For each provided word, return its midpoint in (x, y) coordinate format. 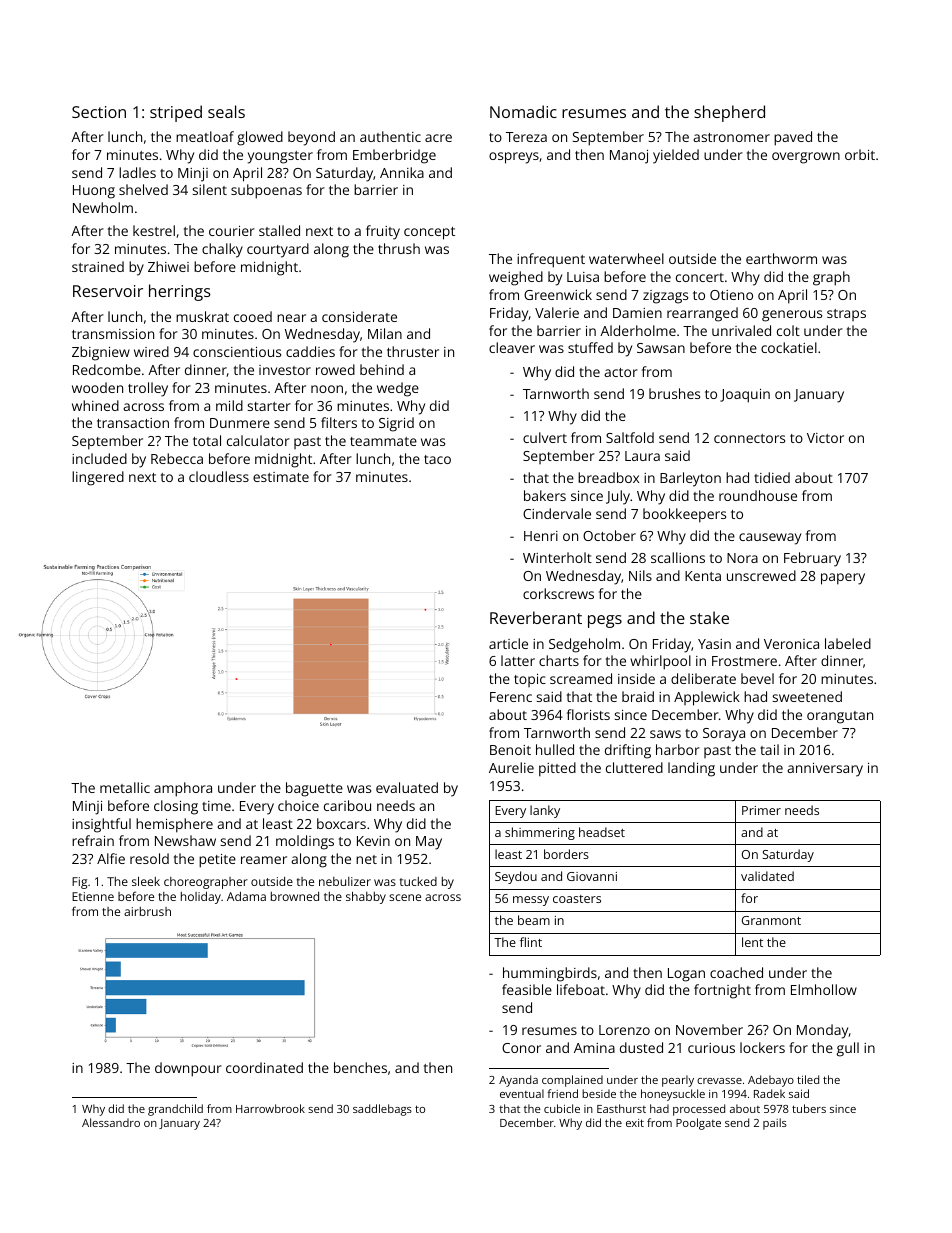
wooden (97, 387)
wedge (398, 389)
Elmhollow (824, 989)
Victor (825, 438)
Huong (94, 192)
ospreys (514, 158)
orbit (860, 154)
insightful (101, 825)
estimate (281, 477)
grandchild (175, 1110)
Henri (541, 536)
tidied (772, 477)
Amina (594, 1048)
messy (531, 901)
